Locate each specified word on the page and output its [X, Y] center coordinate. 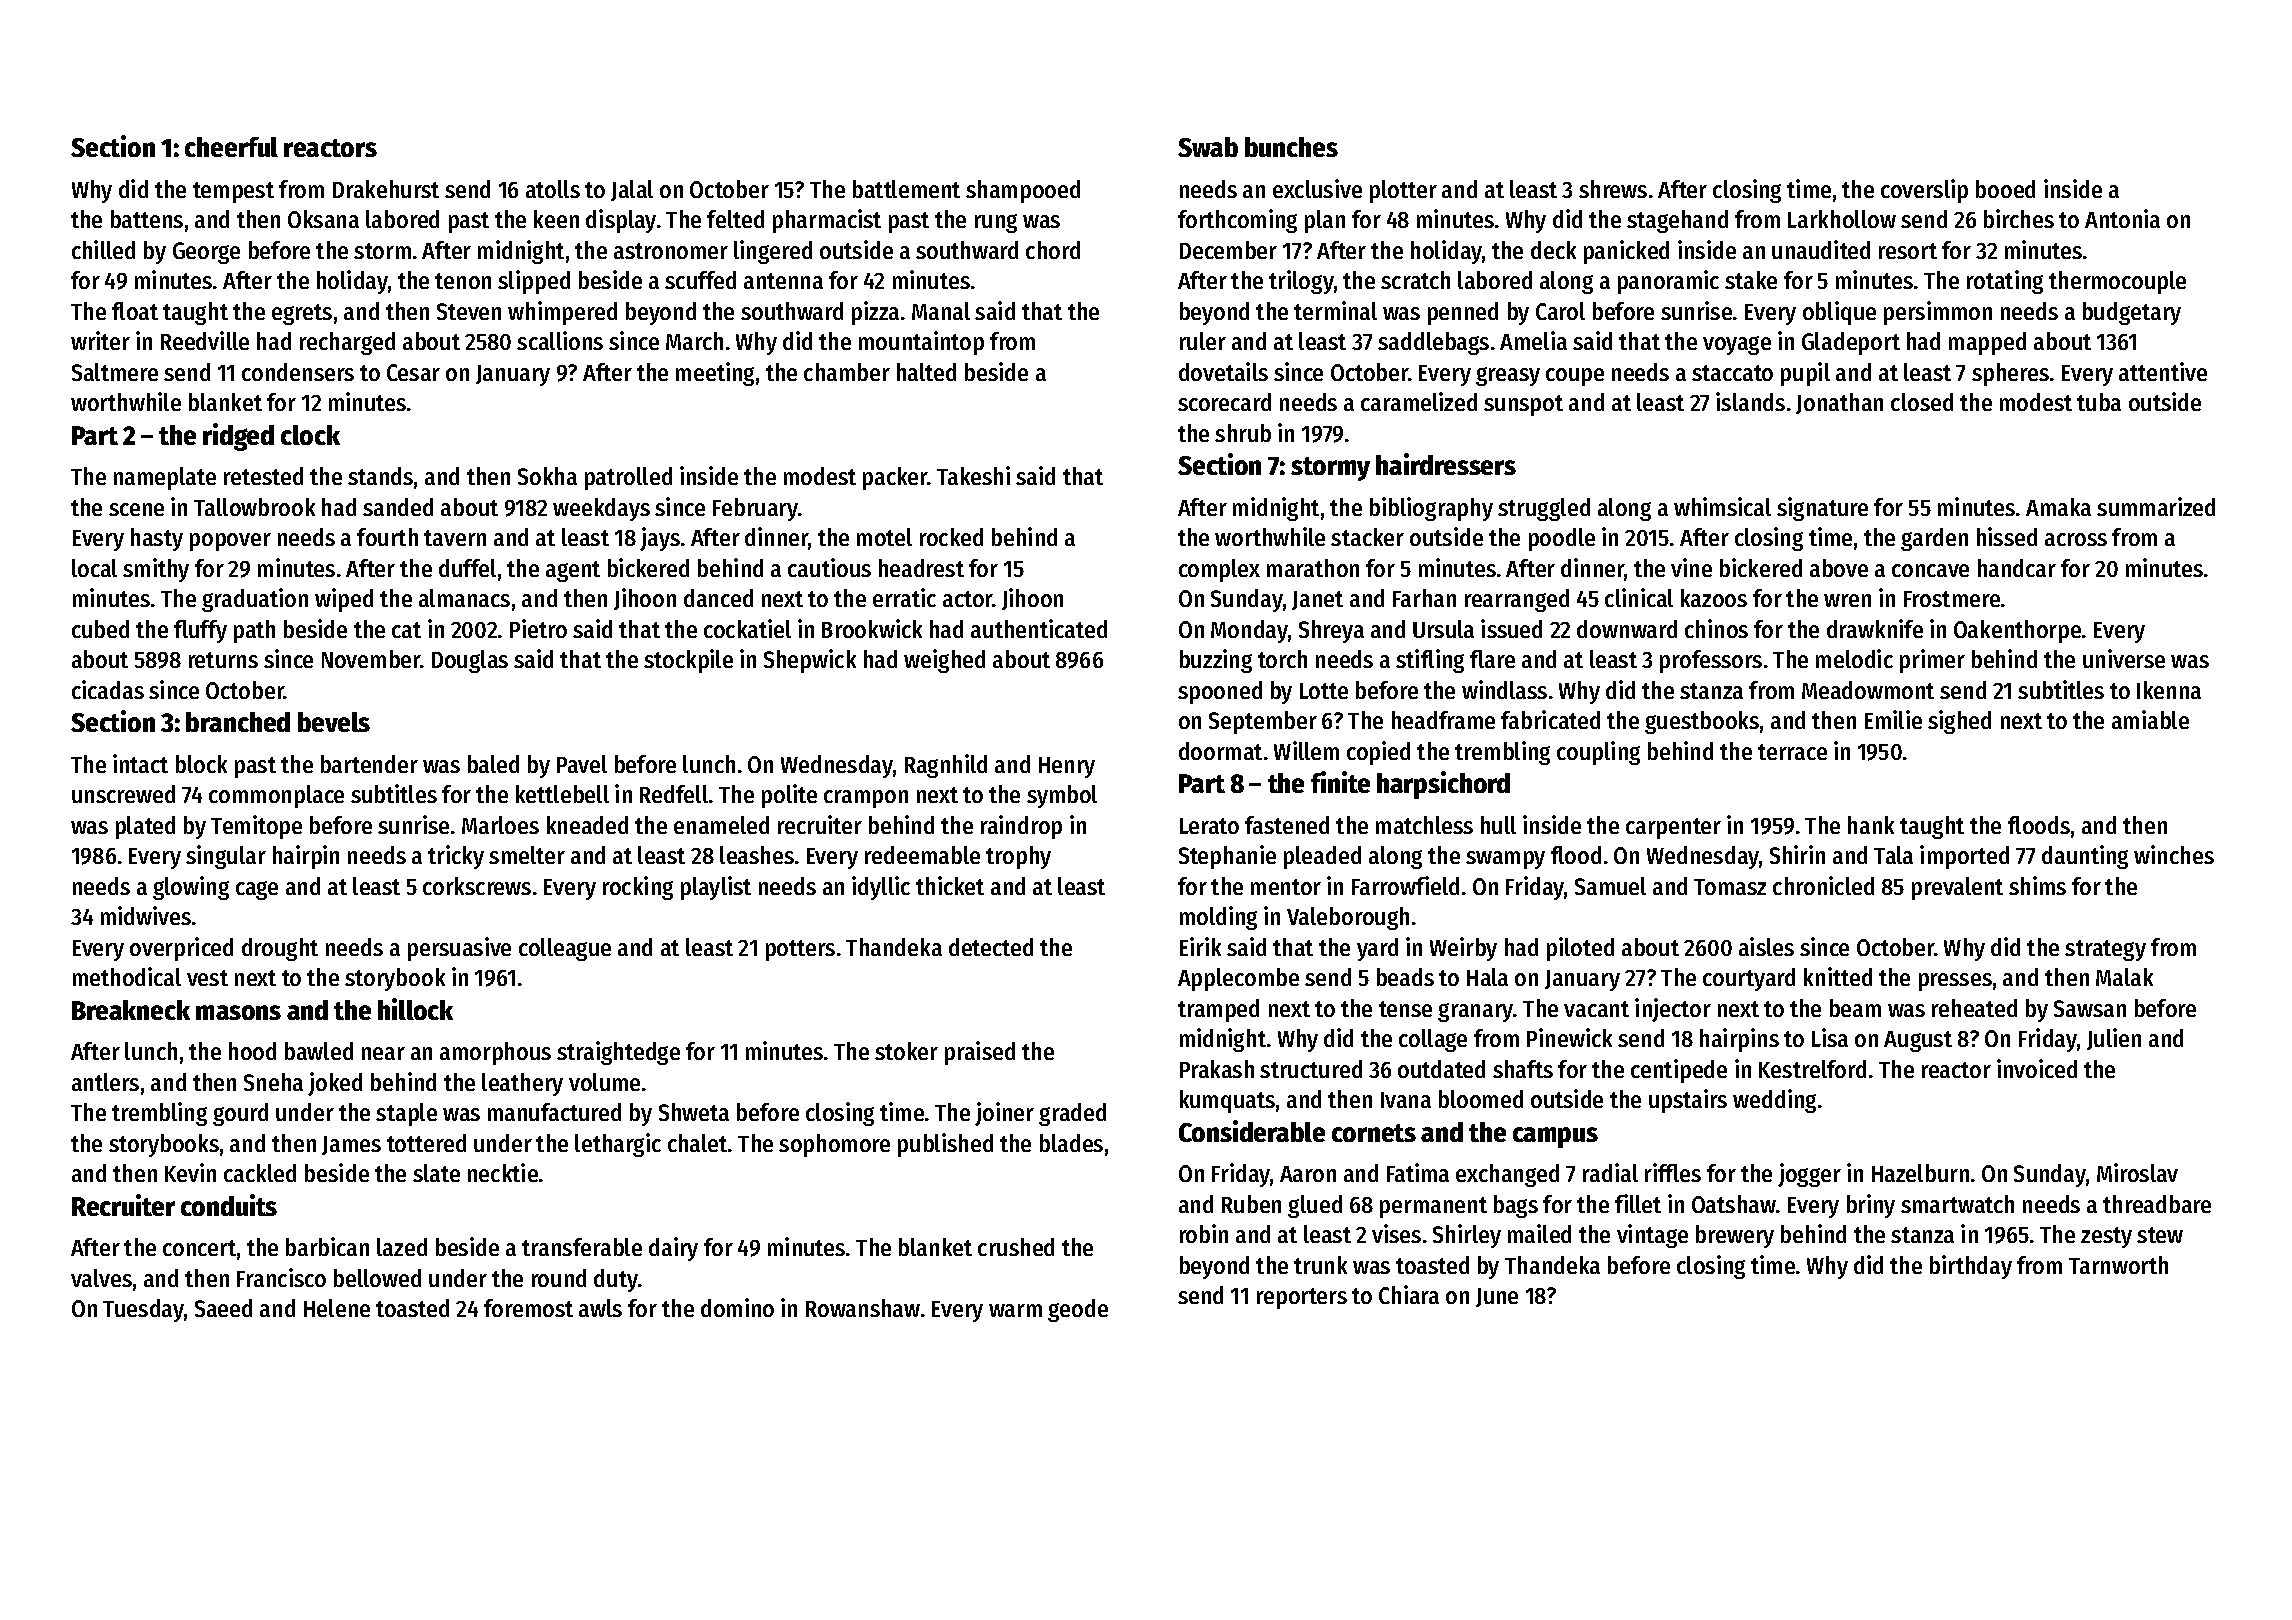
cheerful [231, 147]
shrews [1613, 189]
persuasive [459, 949]
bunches [1291, 147]
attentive [2163, 371]
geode [1078, 1310]
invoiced [2037, 1068]
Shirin [1797, 854]
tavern [455, 538]
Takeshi [973, 475]
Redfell [674, 794]
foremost [528, 1308]
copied [1378, 753]
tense [1405, 1009]
